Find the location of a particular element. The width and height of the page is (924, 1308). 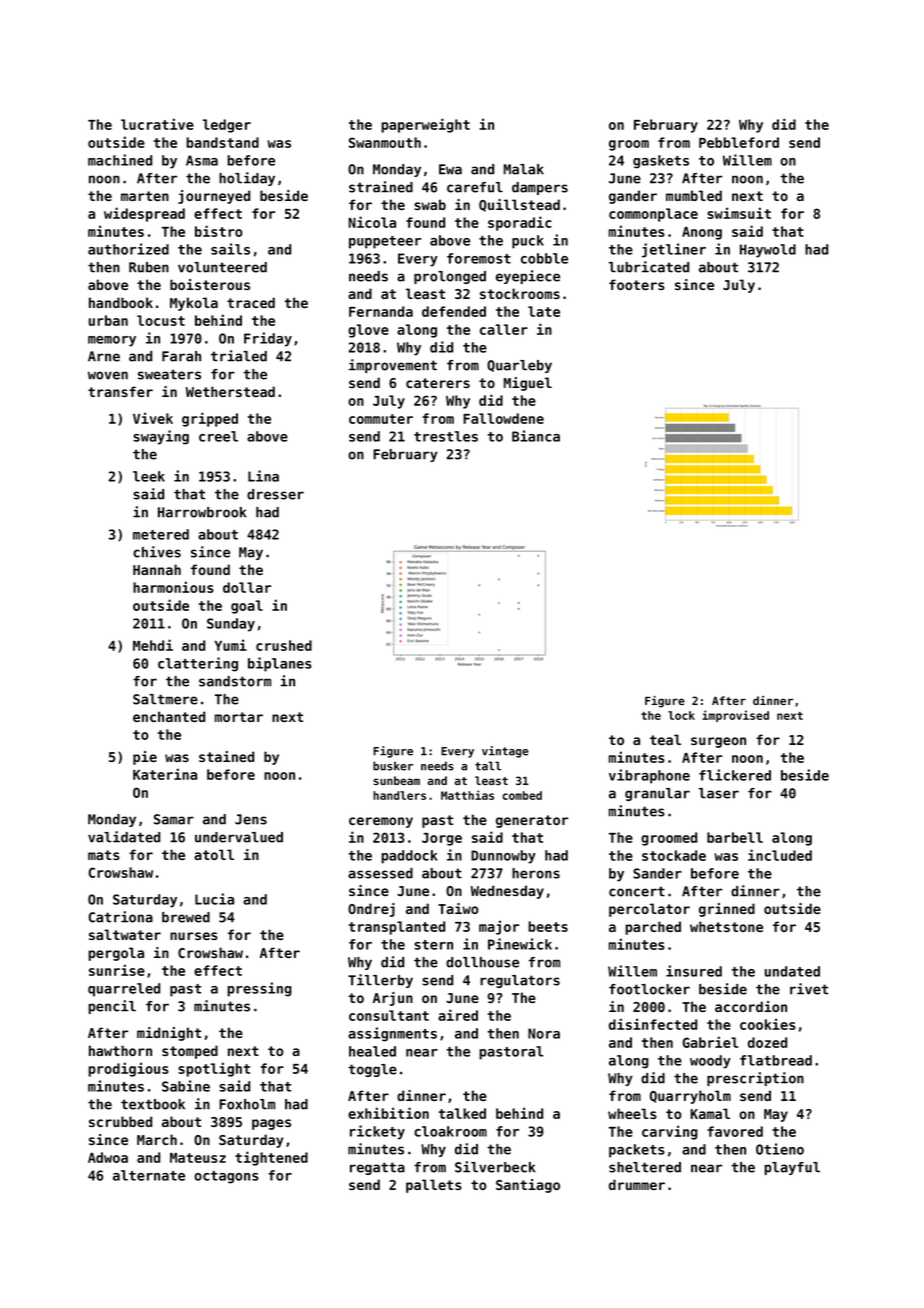

ledger is located at coordinates (227, 126).
